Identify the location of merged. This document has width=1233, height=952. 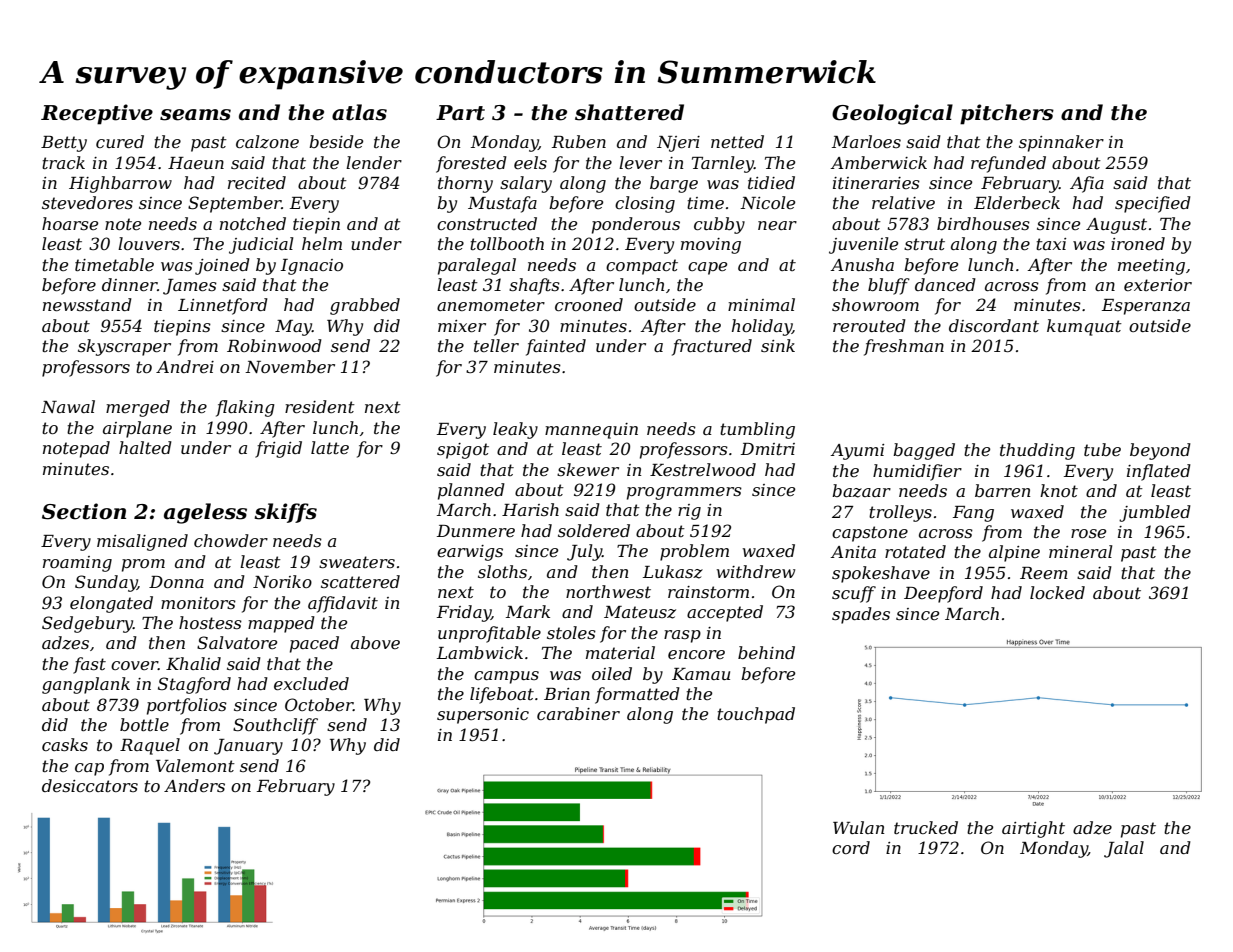
(138, 408).
